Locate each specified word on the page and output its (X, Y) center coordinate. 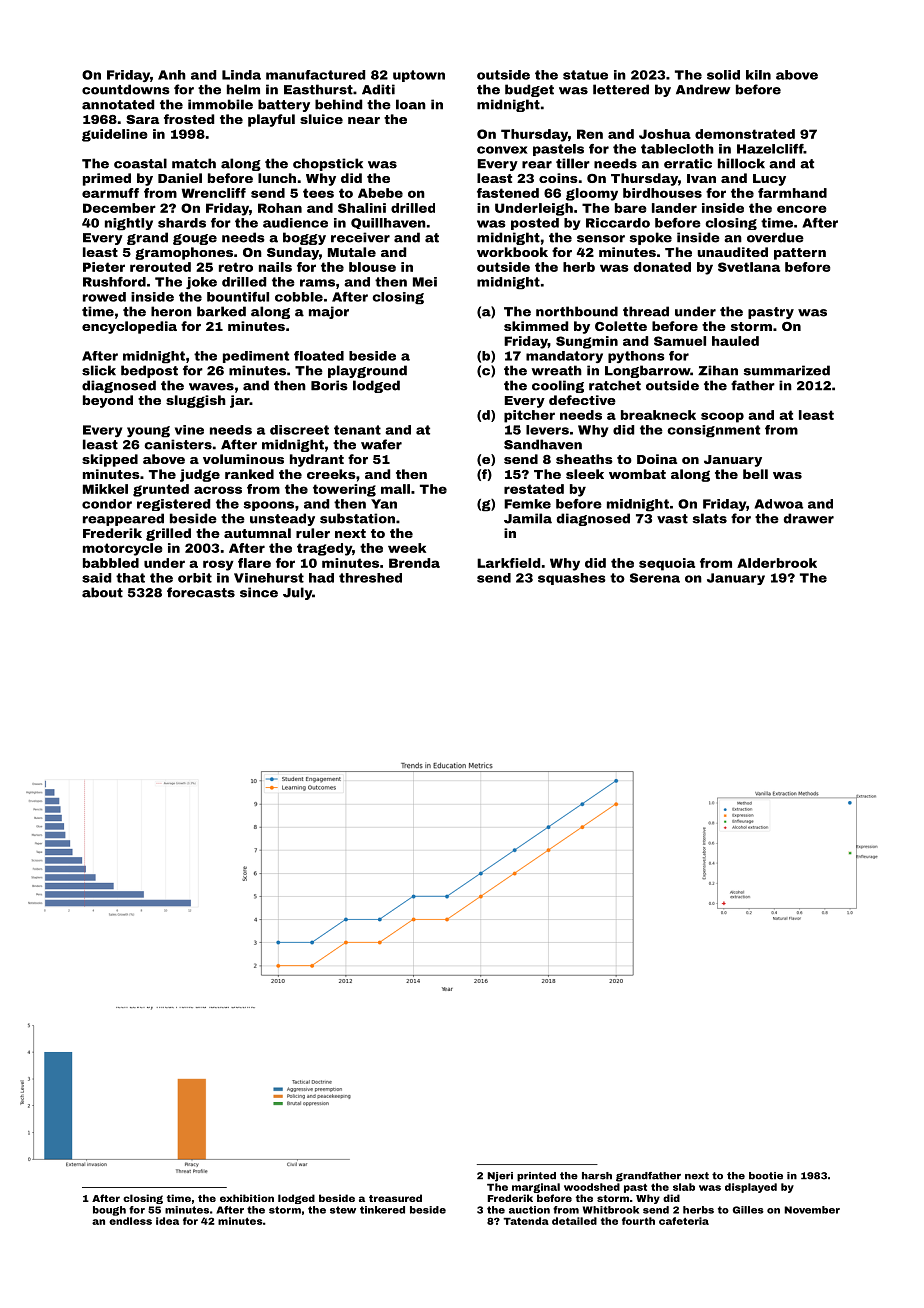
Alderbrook (777, 563)
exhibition (247, 1198)
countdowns (126, 89)
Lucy (769, 180)
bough (109, 1211)
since (259, 592)
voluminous (243, 459)
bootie (766, 1176)
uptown (419, 76)
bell (755, 474)
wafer (381, 444)
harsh (597, 1176)
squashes (572, 579)
